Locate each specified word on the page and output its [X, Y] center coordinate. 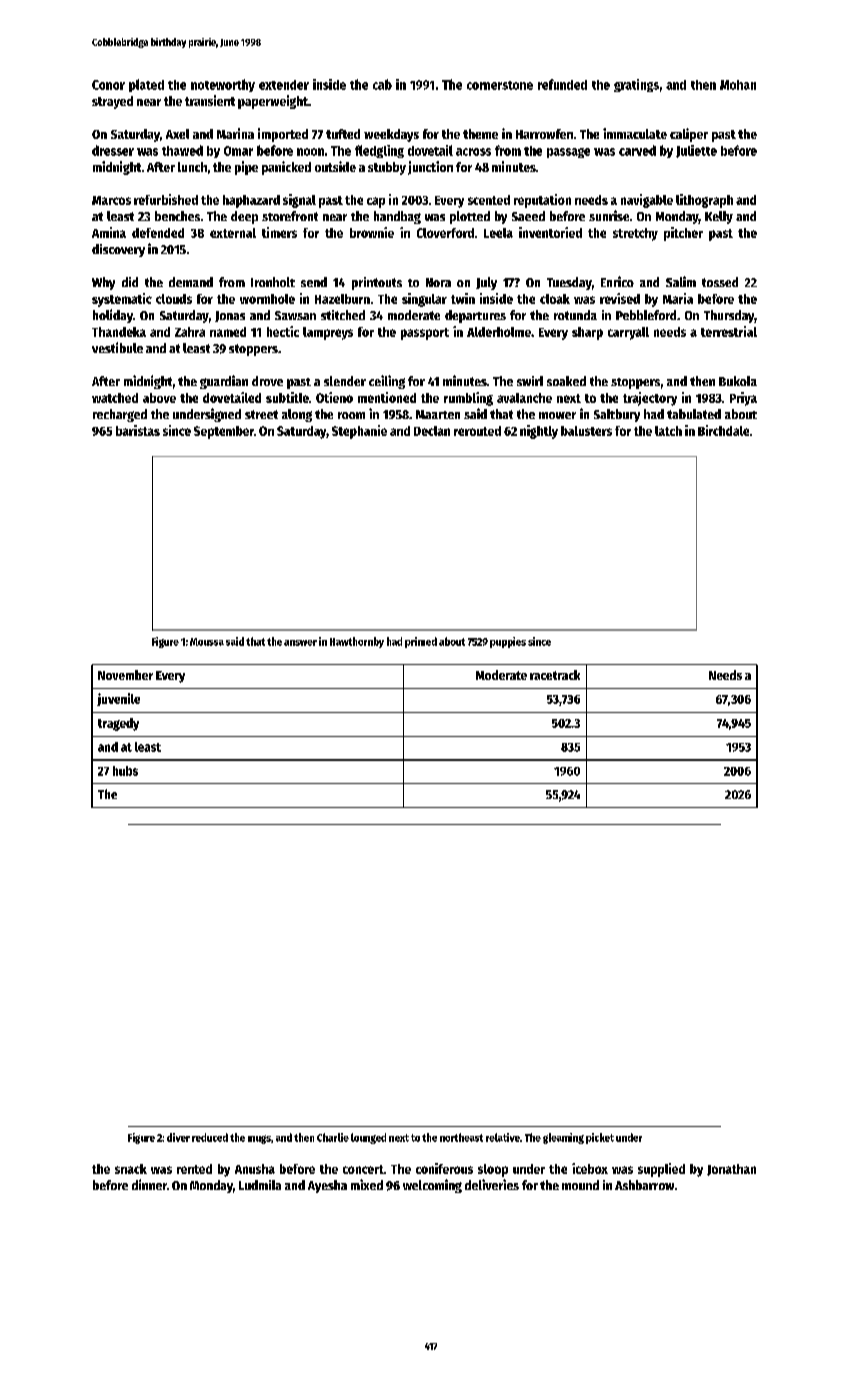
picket [600, 1138]
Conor [108, 85]
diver [178, 1137]
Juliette [696, 151]
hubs [125, 771]
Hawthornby [357, 642]
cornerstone [500, 85]
